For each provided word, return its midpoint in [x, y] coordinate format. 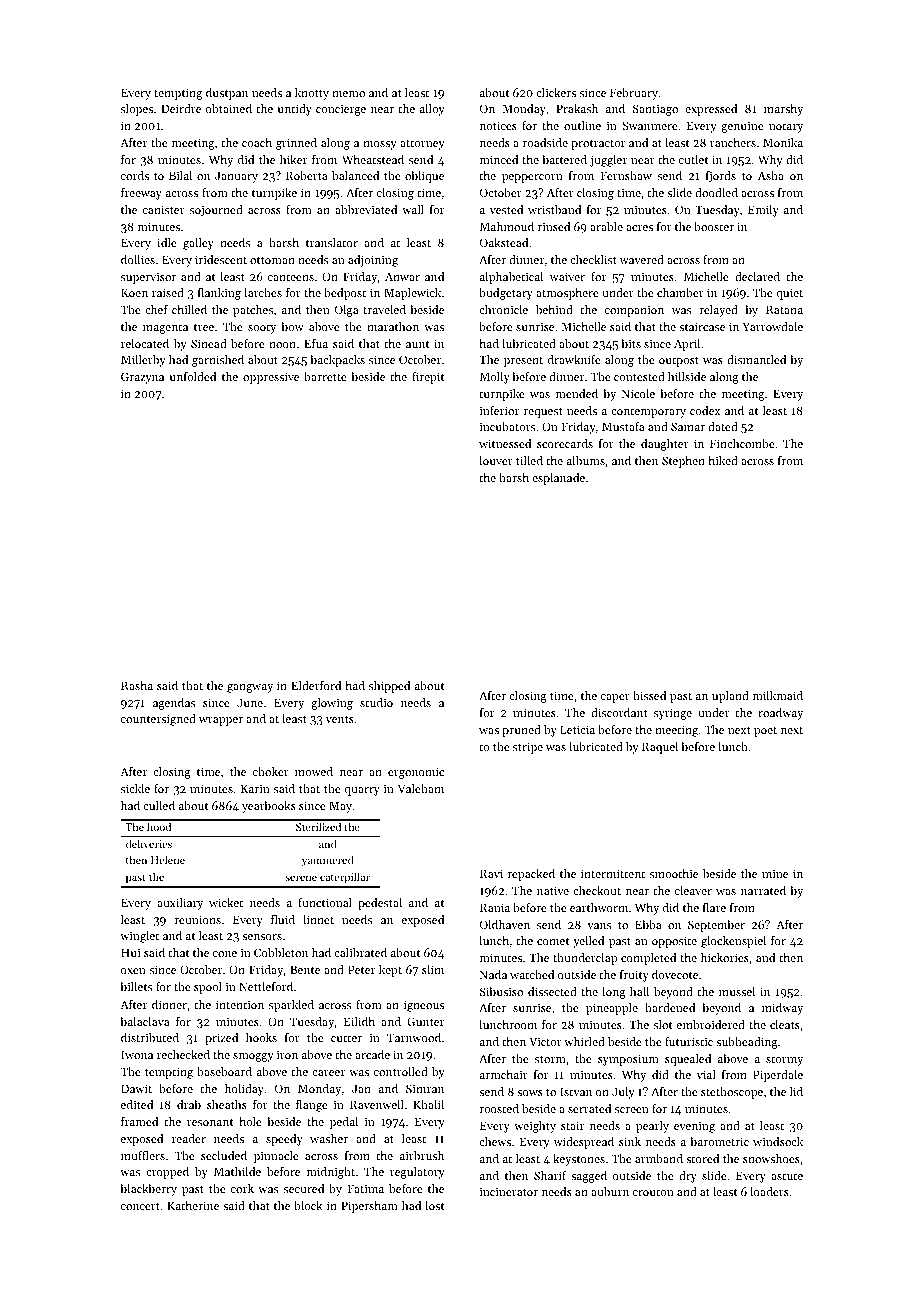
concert [140, 1206]
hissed [649, 695]
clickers [556, 92]
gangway [250, 688]
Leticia [577, 729]
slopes [137, 110]
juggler [608, 161]
